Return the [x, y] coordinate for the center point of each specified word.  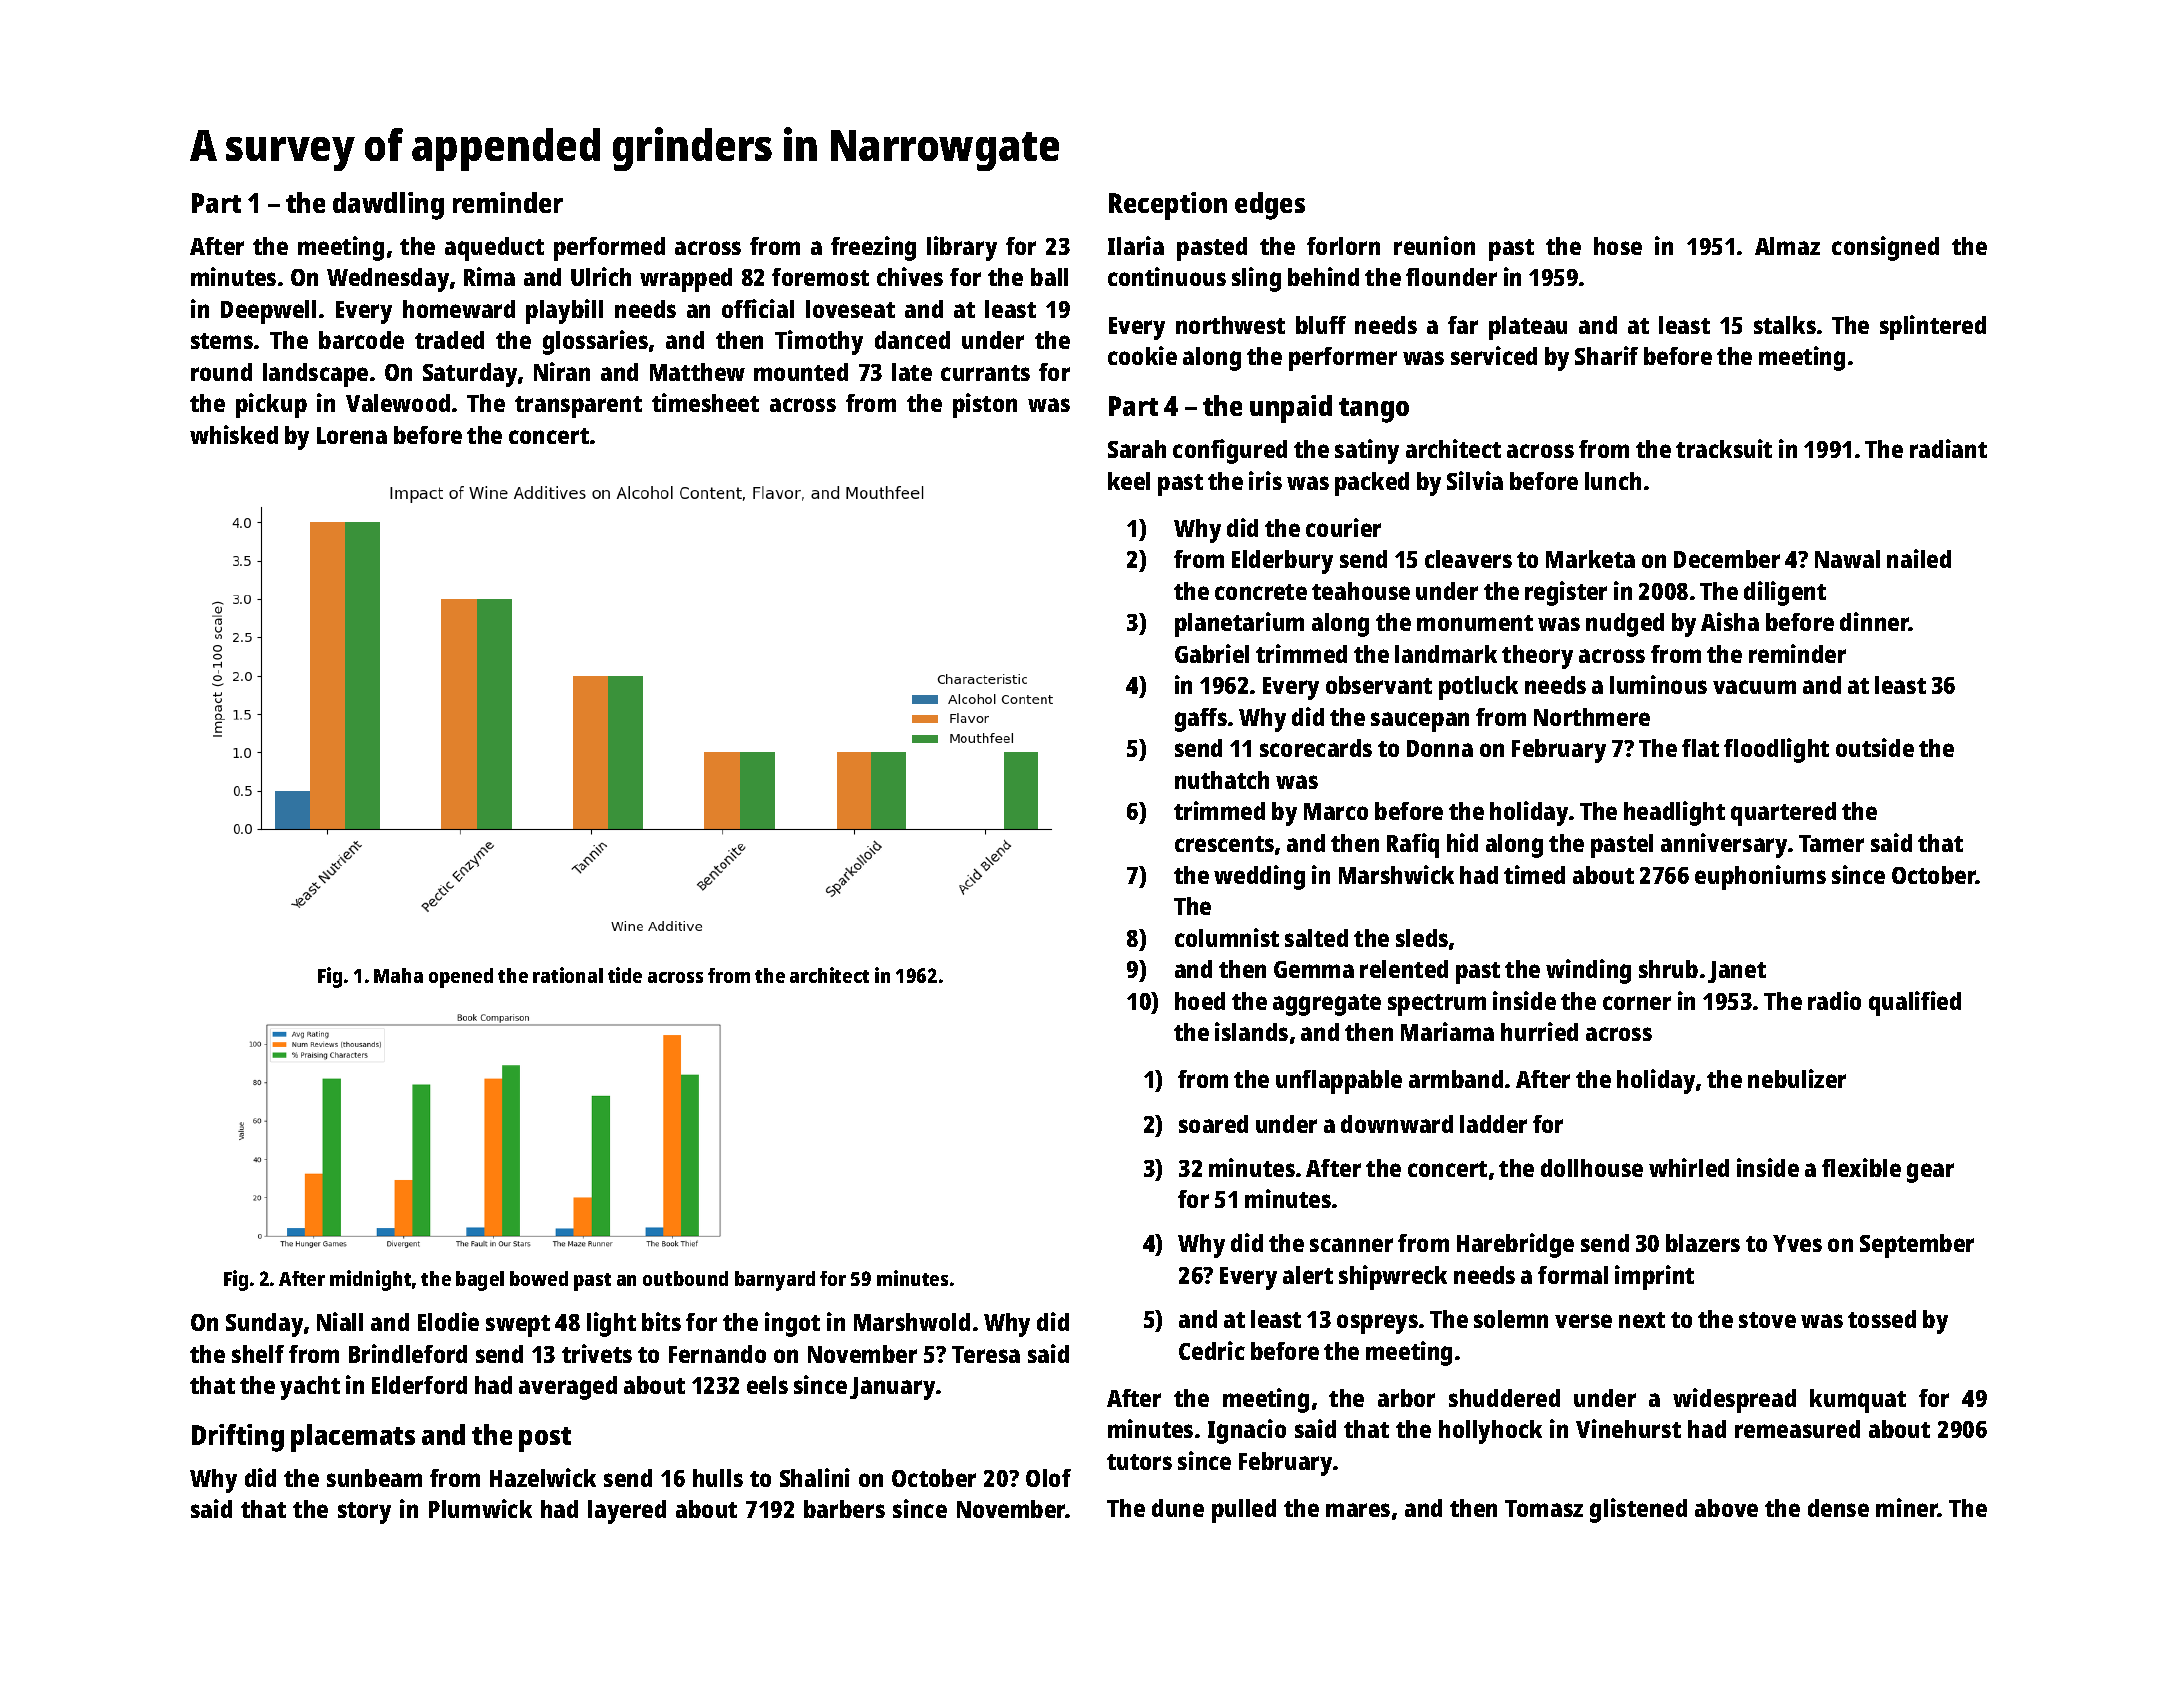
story [364, 1513]
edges [1270, 206]
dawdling [388, 206]
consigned [1885, 248]
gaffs [1201, 720]
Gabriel [1212, 653]
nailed [1919, 558]
